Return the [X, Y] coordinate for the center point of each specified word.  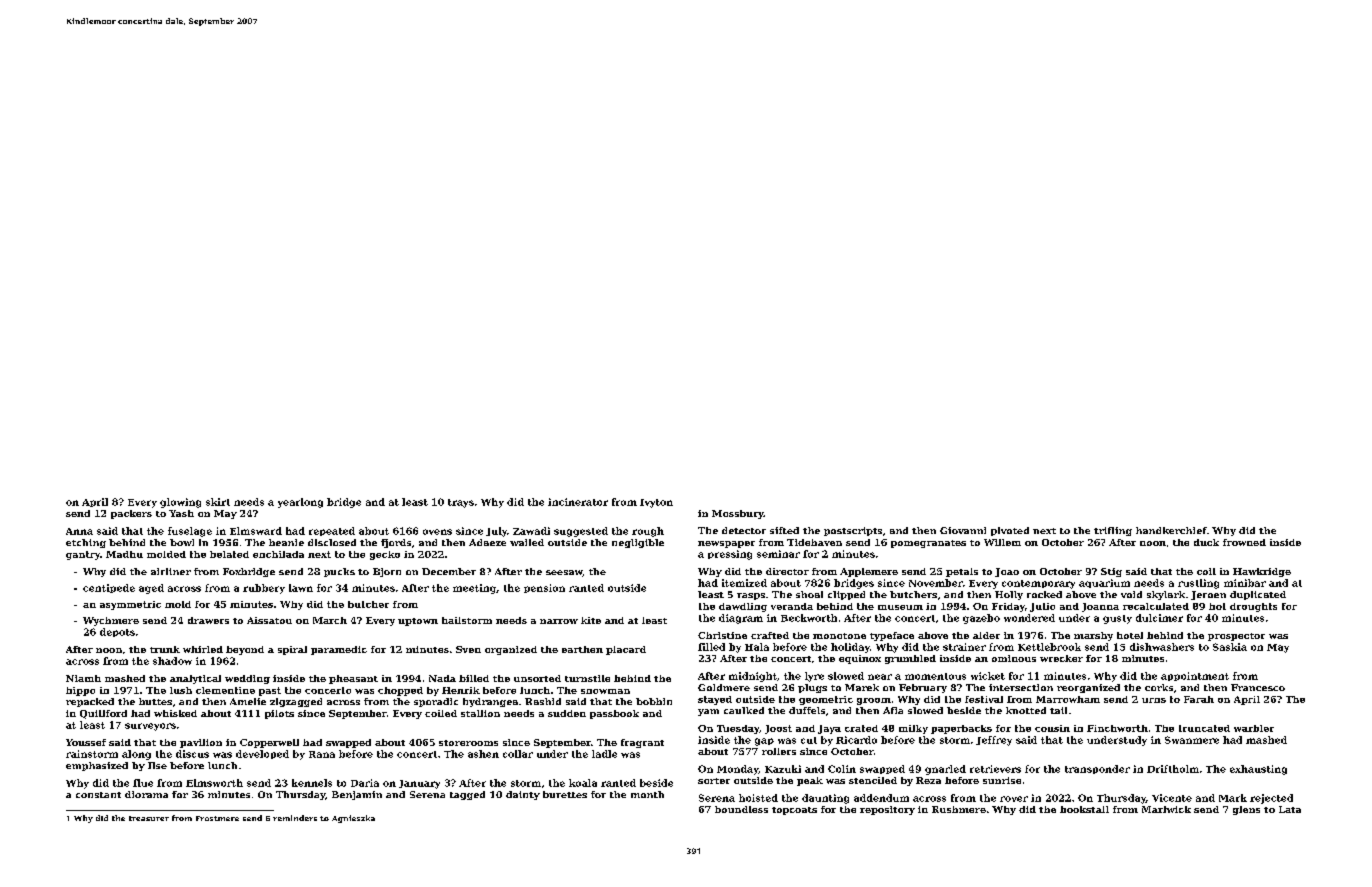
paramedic [339, 650]
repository [887, 810]
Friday [1008, 607]
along [136, 755]
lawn [301, 588]
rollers [779, 751]
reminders [295, 818]
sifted [784, 530]
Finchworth [1117, 728]
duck [1206, 542]
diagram [741, 619]
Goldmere [724, 687]
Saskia [1230, 647]
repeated [332, 531]
